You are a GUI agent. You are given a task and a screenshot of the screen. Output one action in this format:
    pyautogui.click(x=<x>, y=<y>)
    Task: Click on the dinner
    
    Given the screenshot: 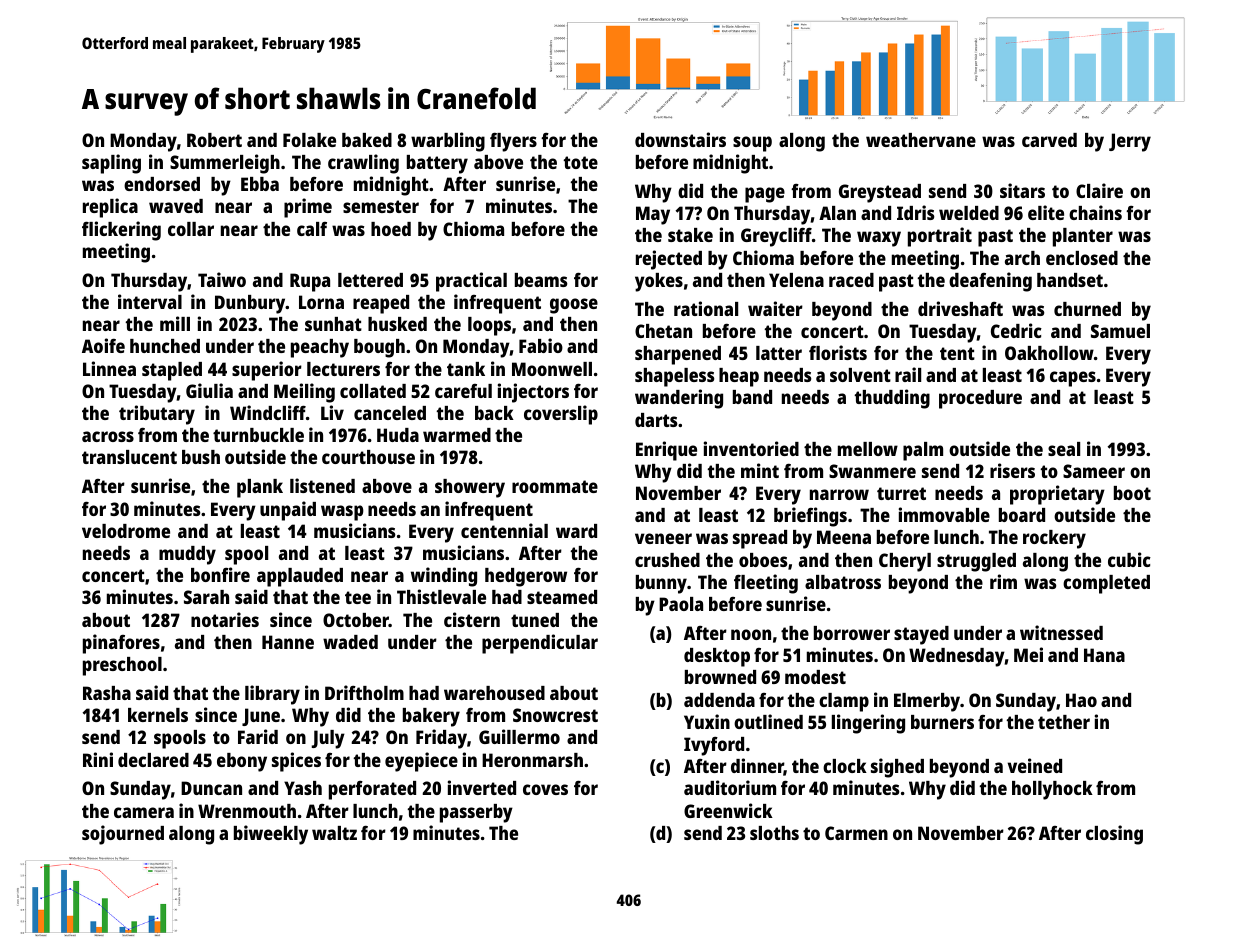 What is the action you would take?
    pyautogui.click(x=757, y=767)
